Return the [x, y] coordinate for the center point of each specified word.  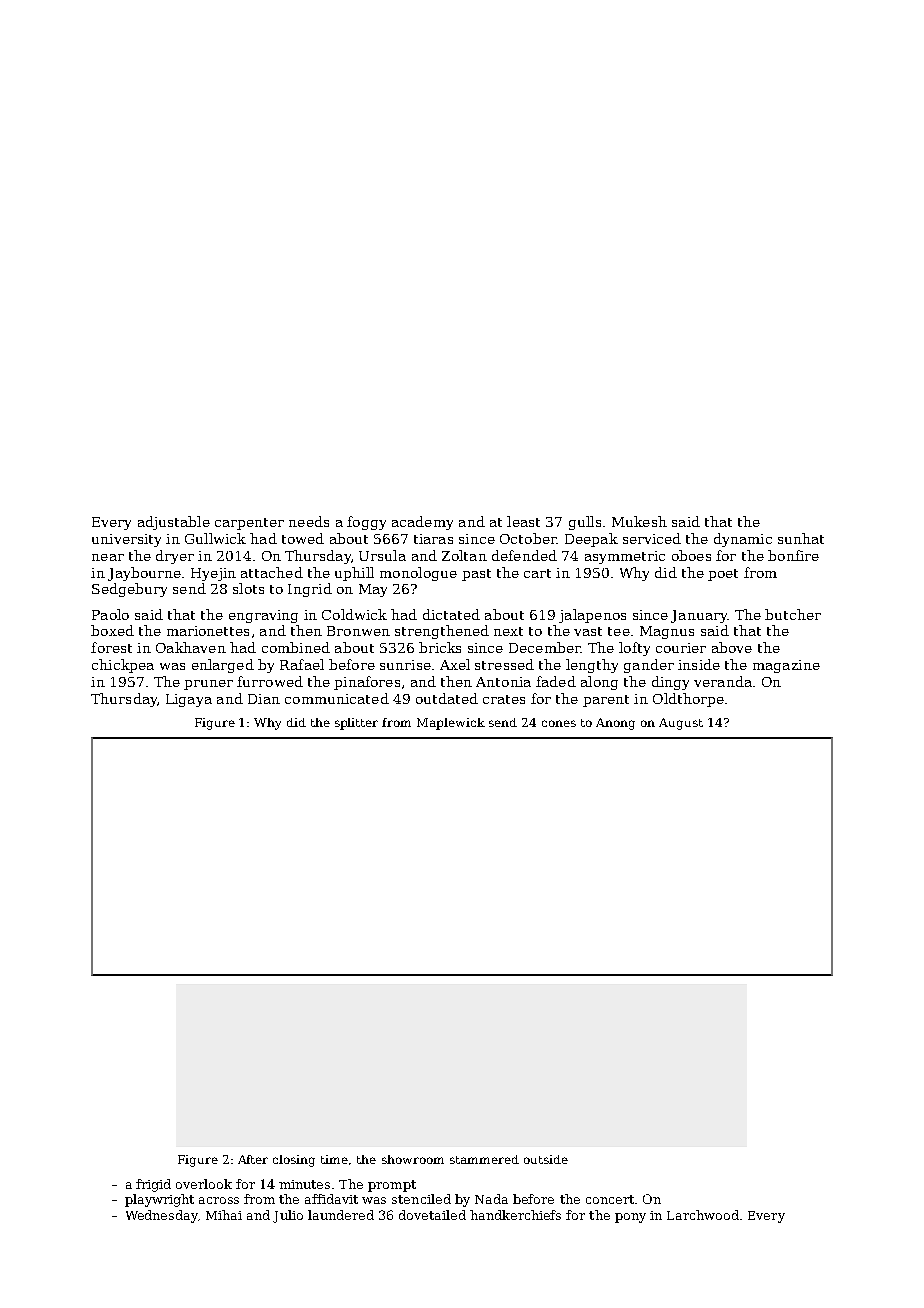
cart [537, 573]
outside [546, 1159]
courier [681, 648]
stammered [484, 1159]
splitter [356, 724]
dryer [175, 557]
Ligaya [189, 700]
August [681, 724]
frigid [153, 1185]
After [253, 1159]
